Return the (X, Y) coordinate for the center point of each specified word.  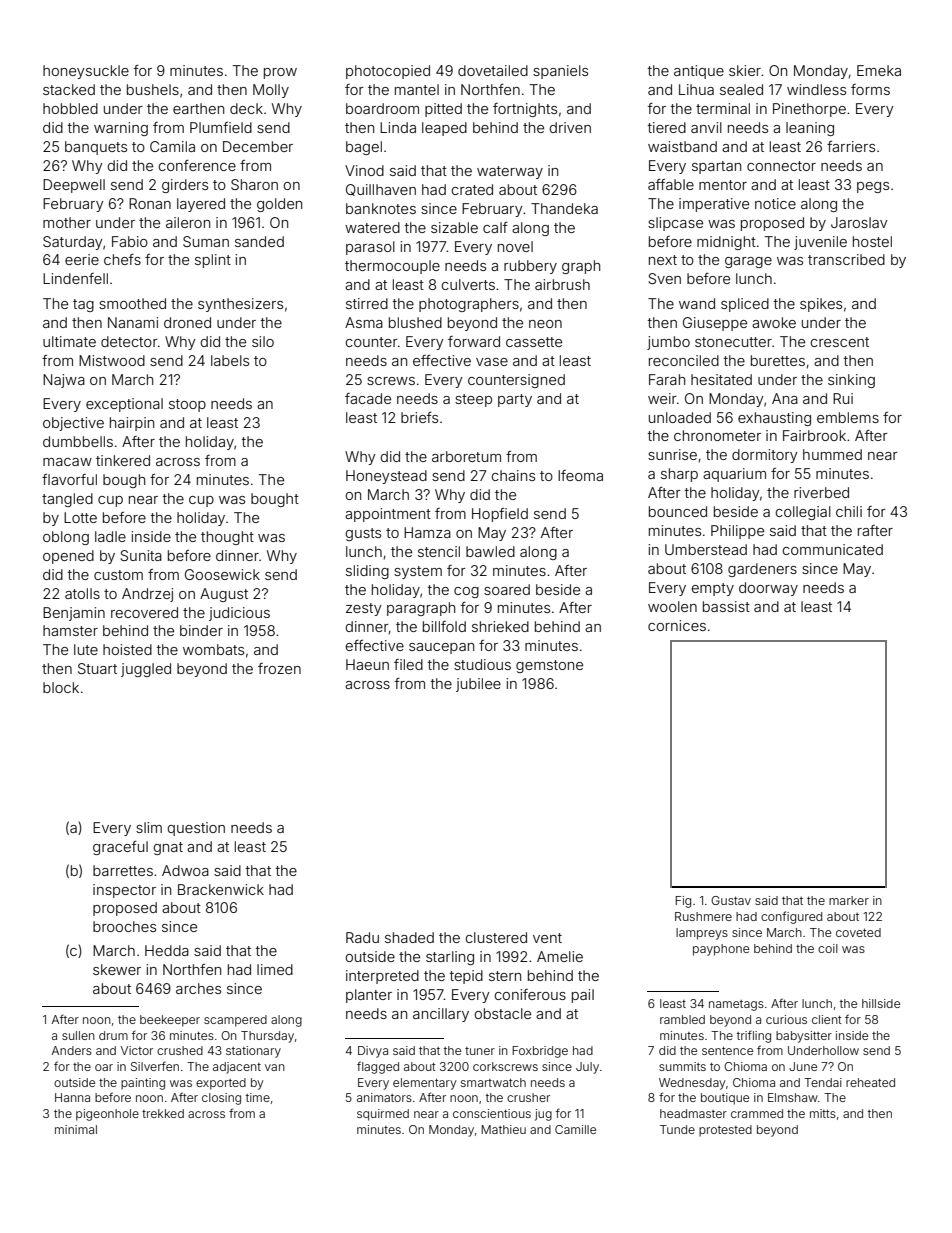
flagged (378, 1067)
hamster (70, 630)
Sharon (254, 184)
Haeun (367, 664)
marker (849, 900)
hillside (881, 1003)
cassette (534, 342)
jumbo (668, 343)
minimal (76, 1129)
